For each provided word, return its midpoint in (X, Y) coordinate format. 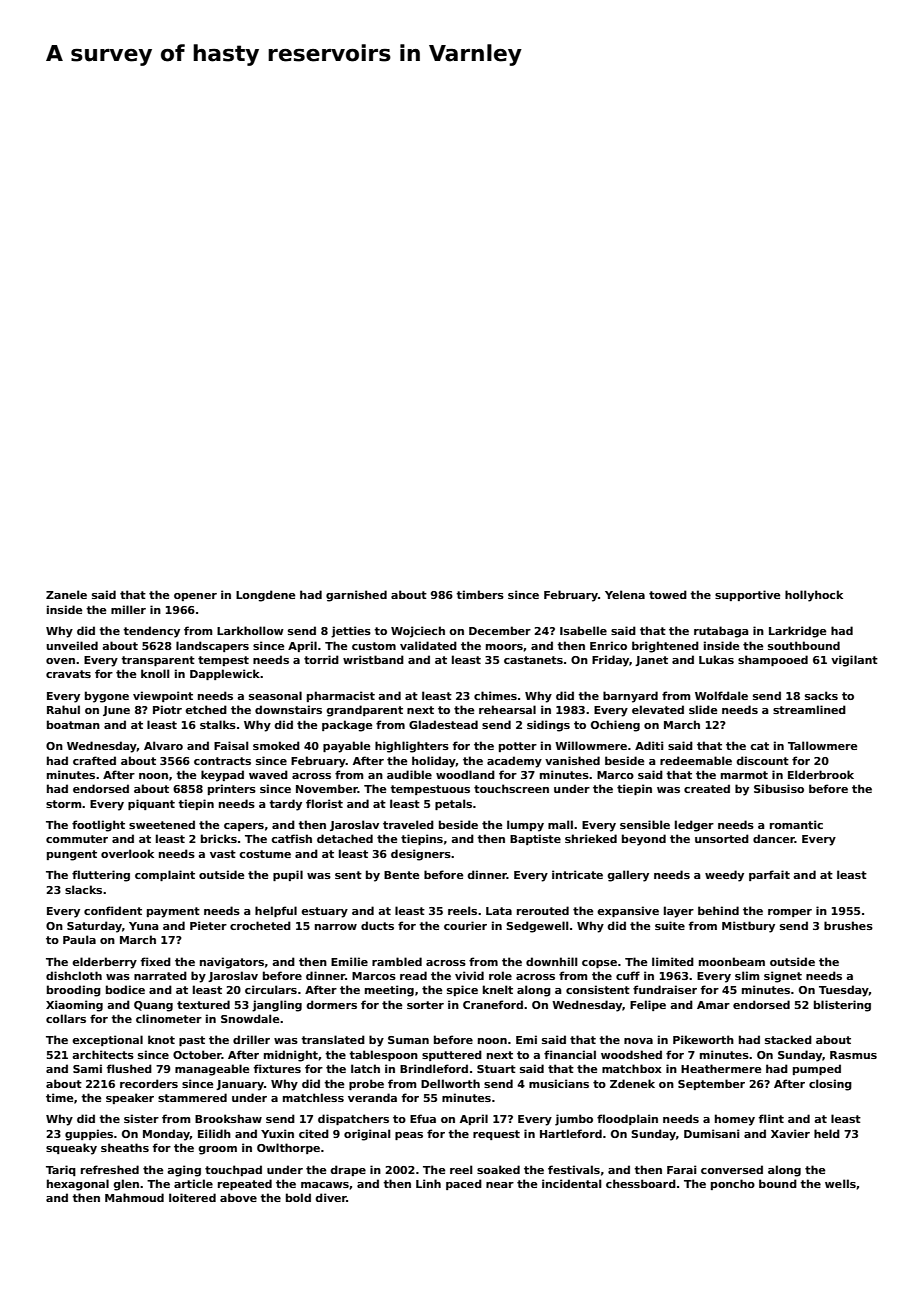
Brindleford (434, 1068)
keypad (222, 776)
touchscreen (511, 788)
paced (464, 1184)
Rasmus (853, 1055)
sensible (645, 824)
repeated (245, 1184)
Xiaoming (74, 1006)
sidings (548, 726)
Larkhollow (250, 630)
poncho (733, 1184)
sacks (821, 695)
